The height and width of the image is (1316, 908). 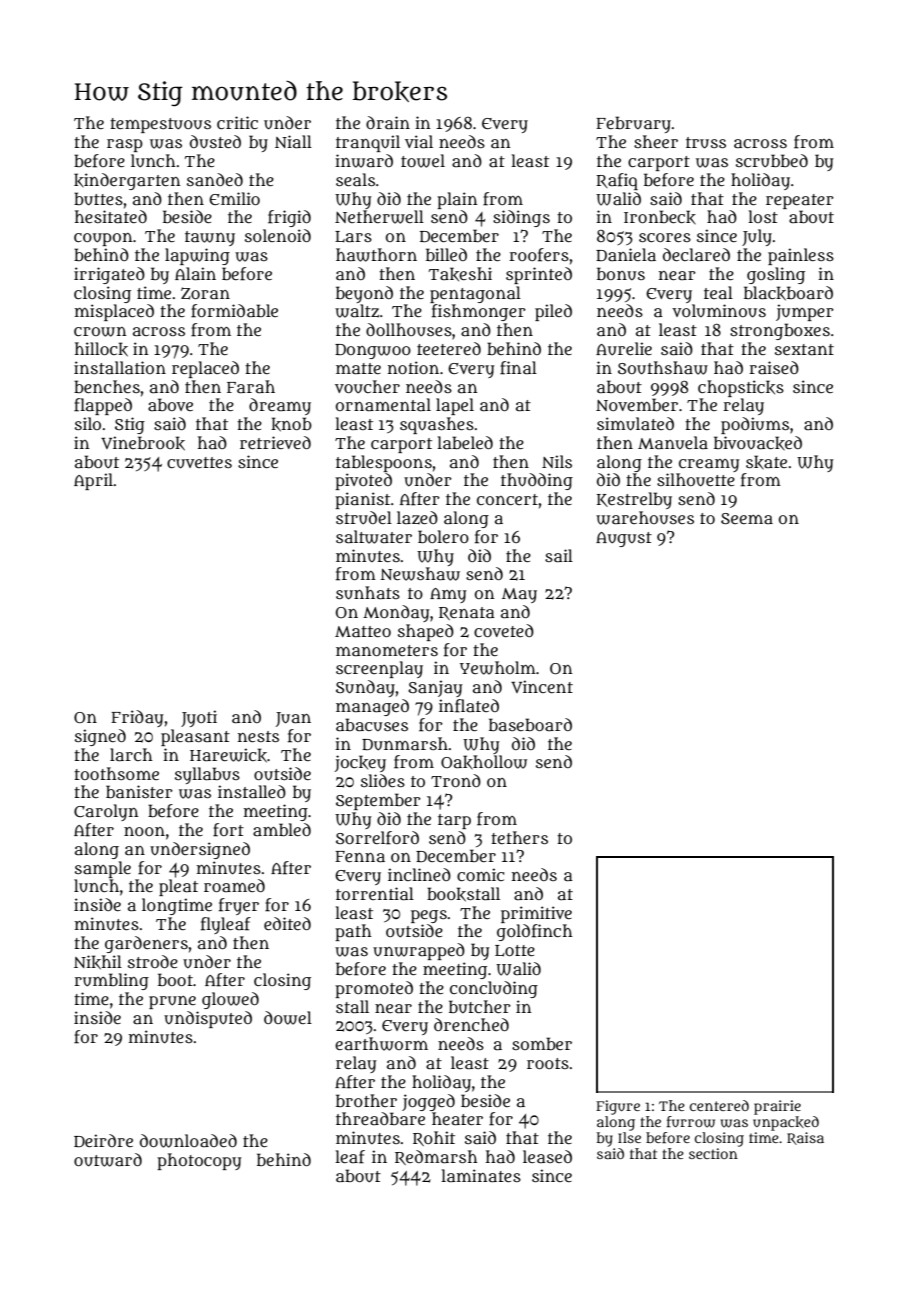 What do you see at coordinates (530, 724) in the image?
I see `baseboard` at bounding box center [530, 724].
